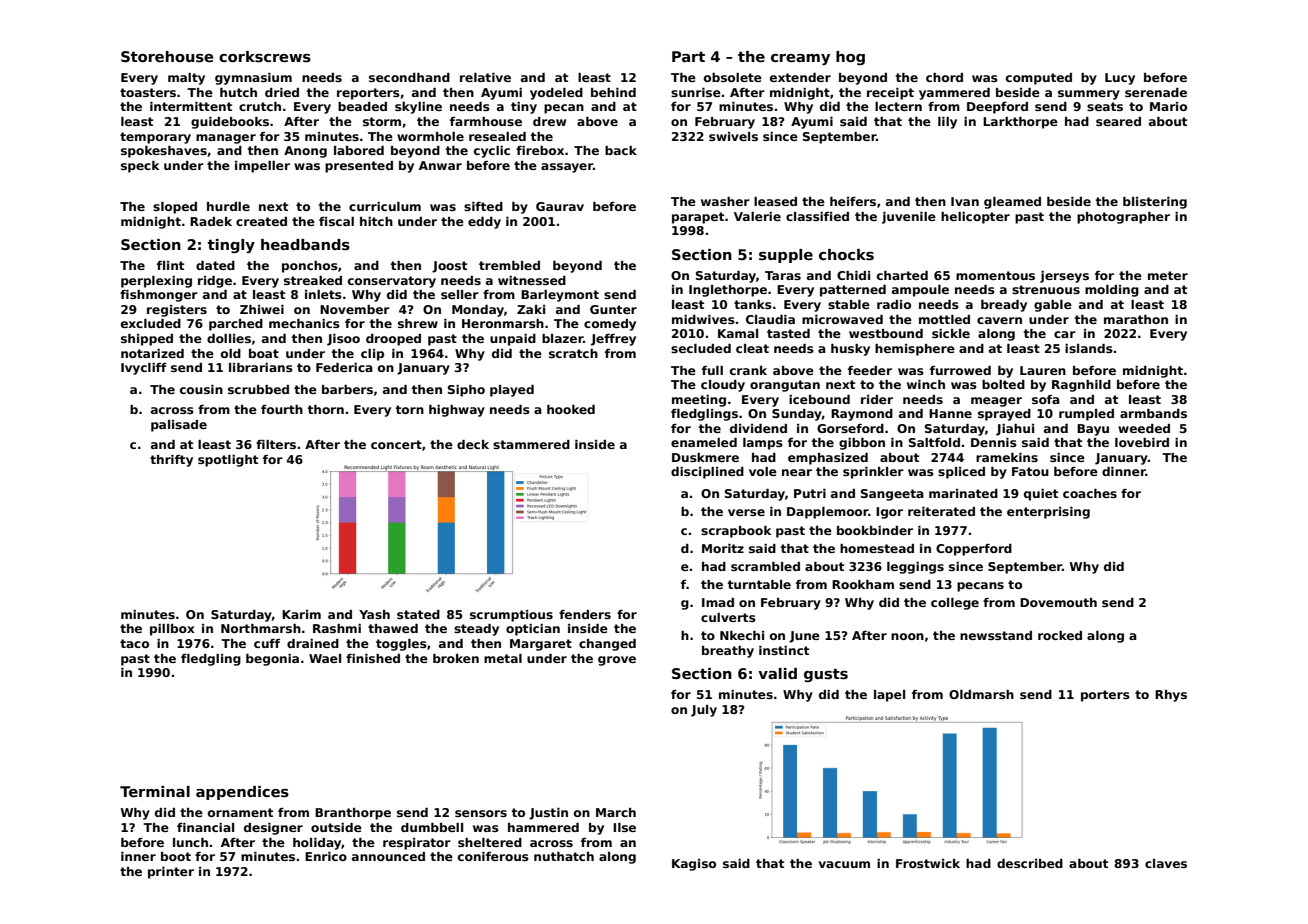  What do you see at coordinates (694, 865) in the document?
I see `Kagiso` at bounding box center [694, 865].
